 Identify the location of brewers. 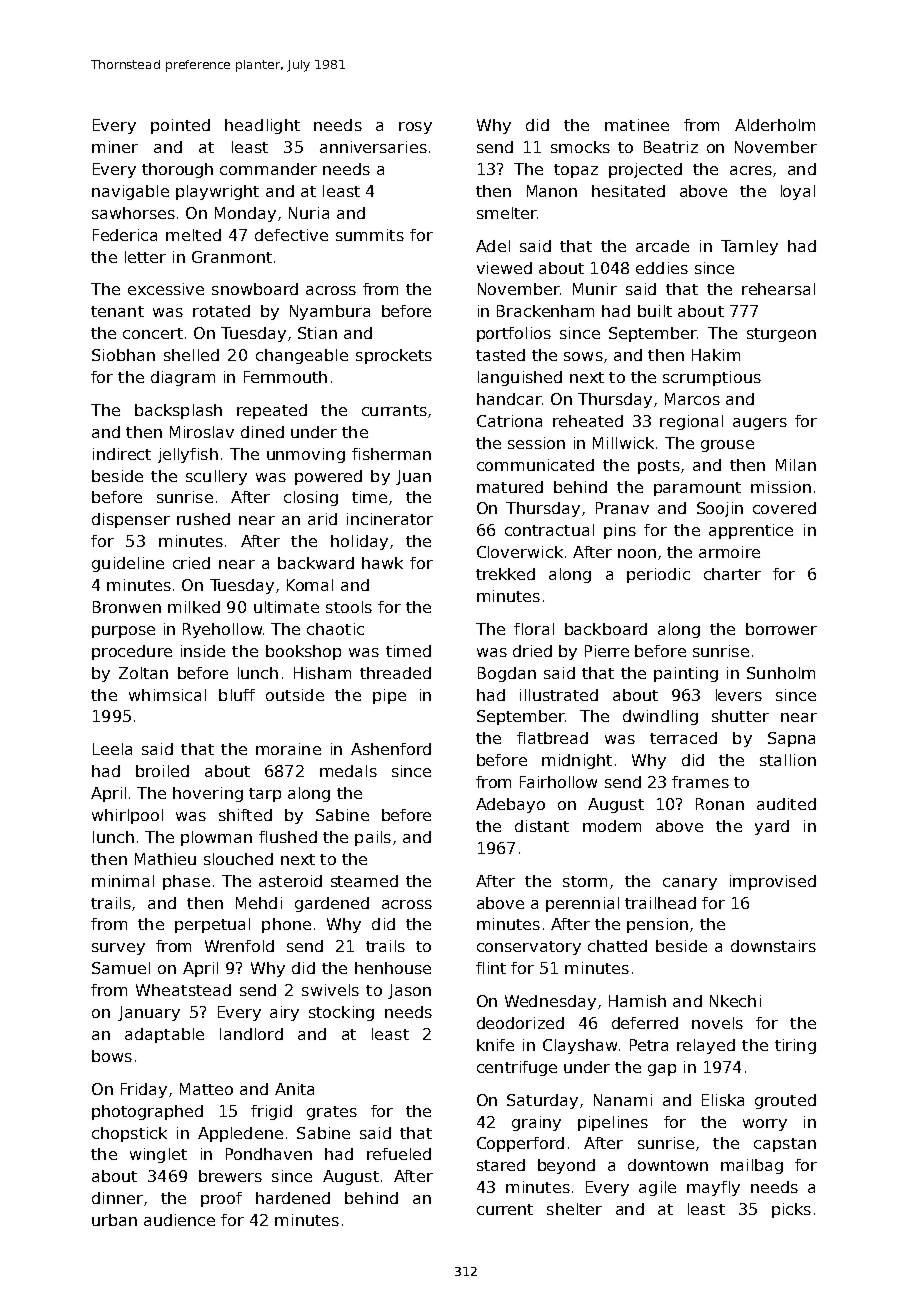
(230, 1176).
